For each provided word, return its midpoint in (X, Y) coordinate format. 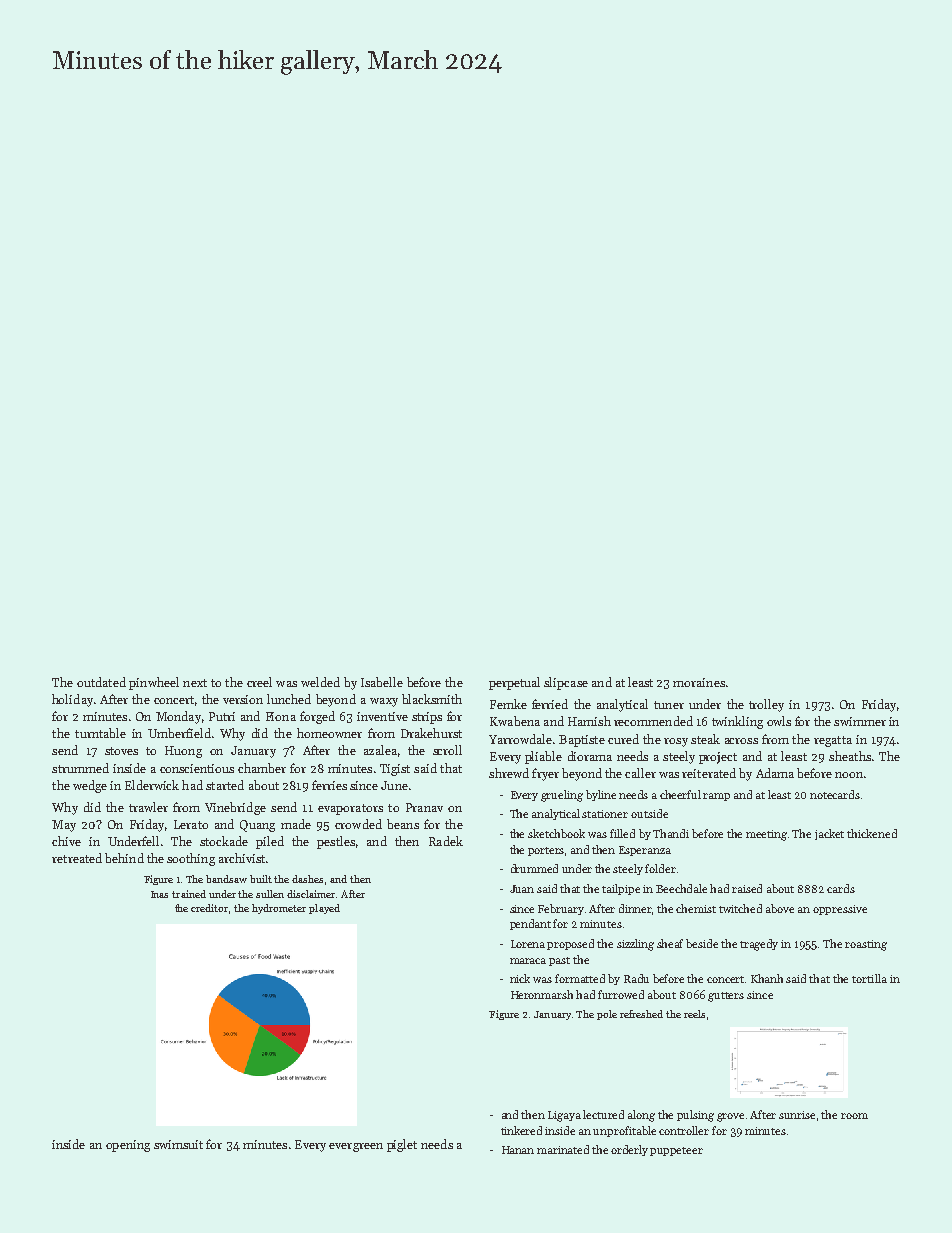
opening (128, 1146)
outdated (101, 682)
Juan (522, 889)
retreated (77, 858)
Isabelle (382, 682)
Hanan (518, 1150)
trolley (766, 705)
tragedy (759, 945)
